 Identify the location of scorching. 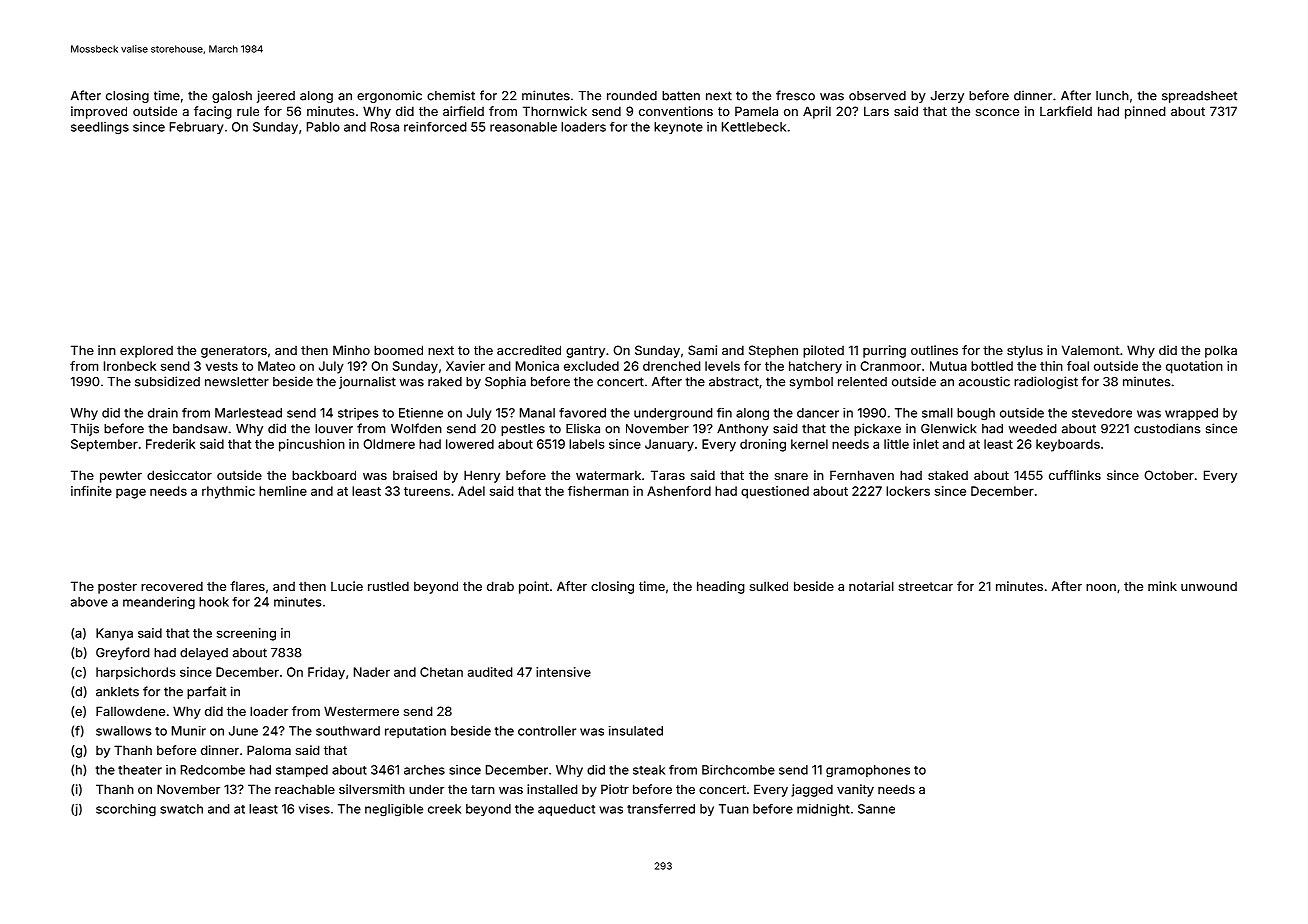
(126, 810).
